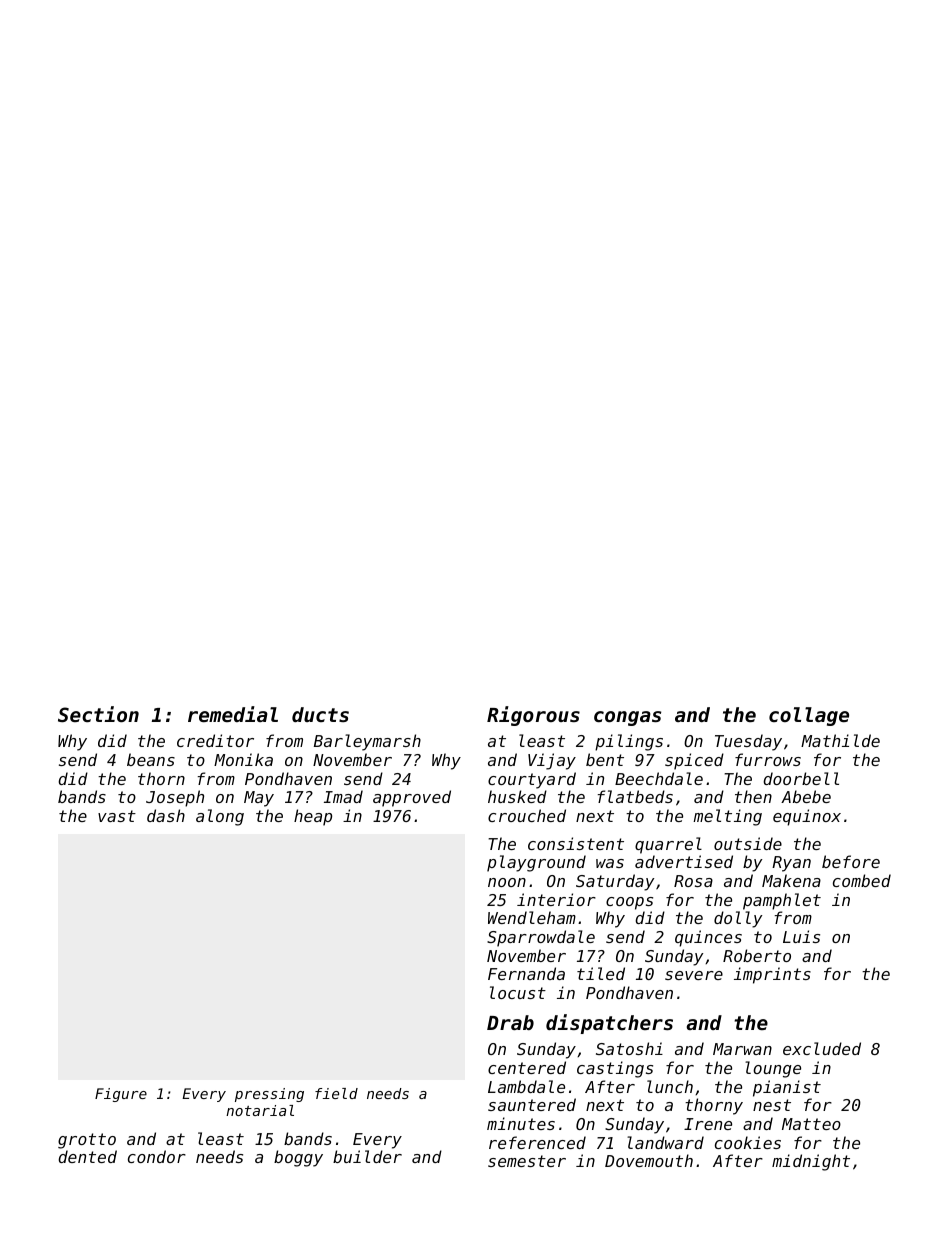 This screenshot has width=952, height=1233. Describe the element at coordinates (851, 861) in the screenshot. I see `before` at that location.
